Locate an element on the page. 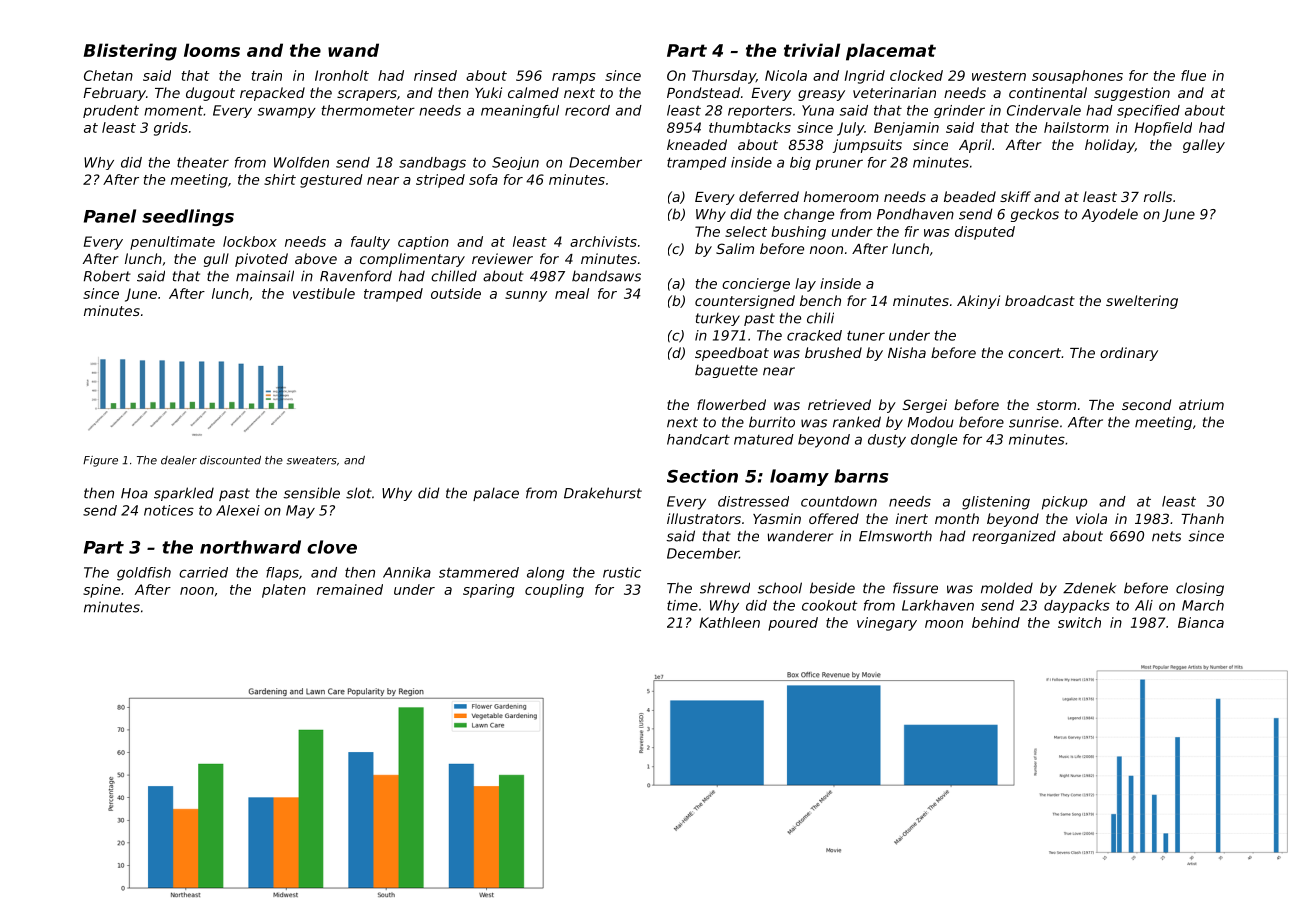  cookout is located at coordinates (830, 605).
